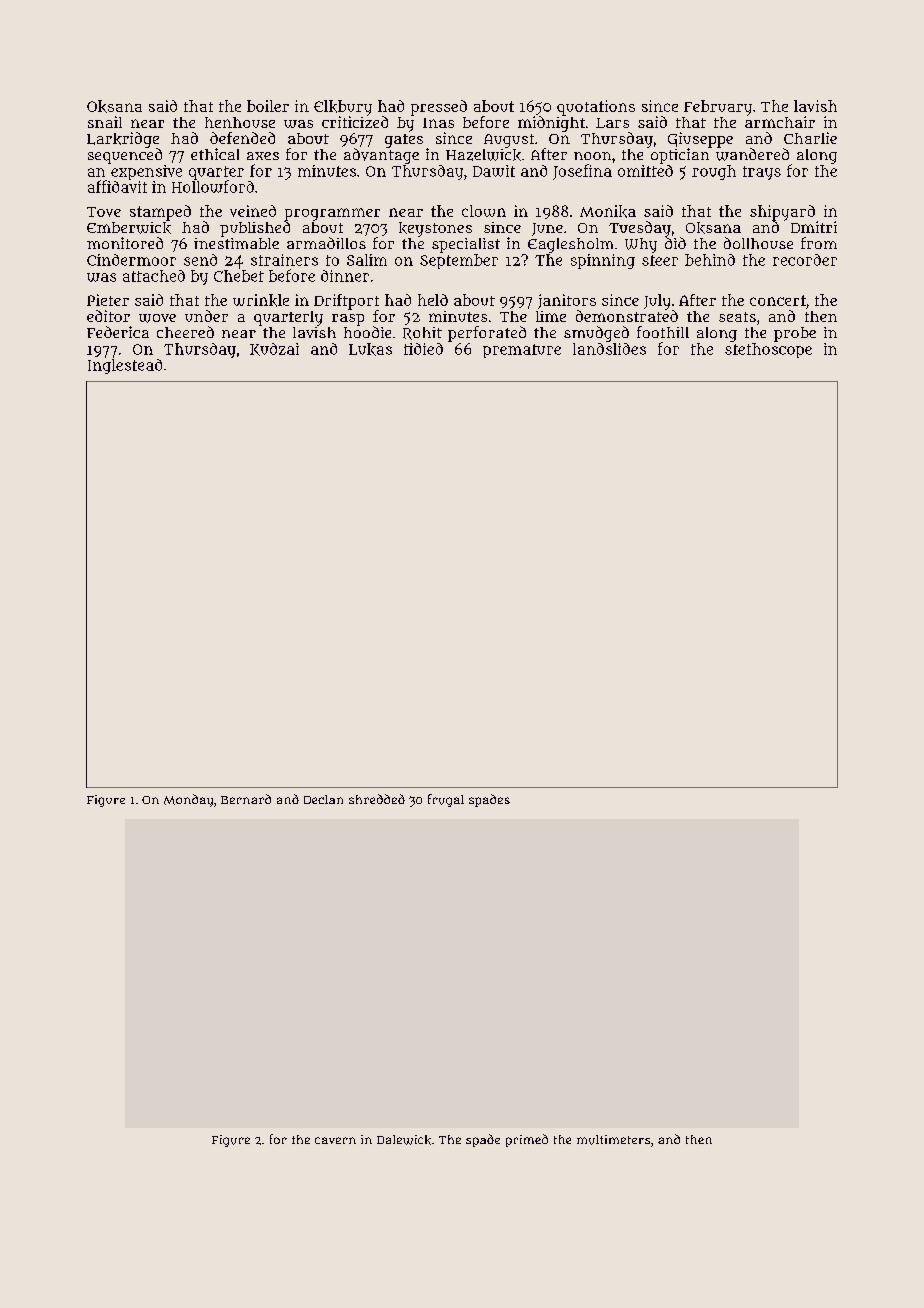  I want to click on stethoscope, so click(768, 350).
